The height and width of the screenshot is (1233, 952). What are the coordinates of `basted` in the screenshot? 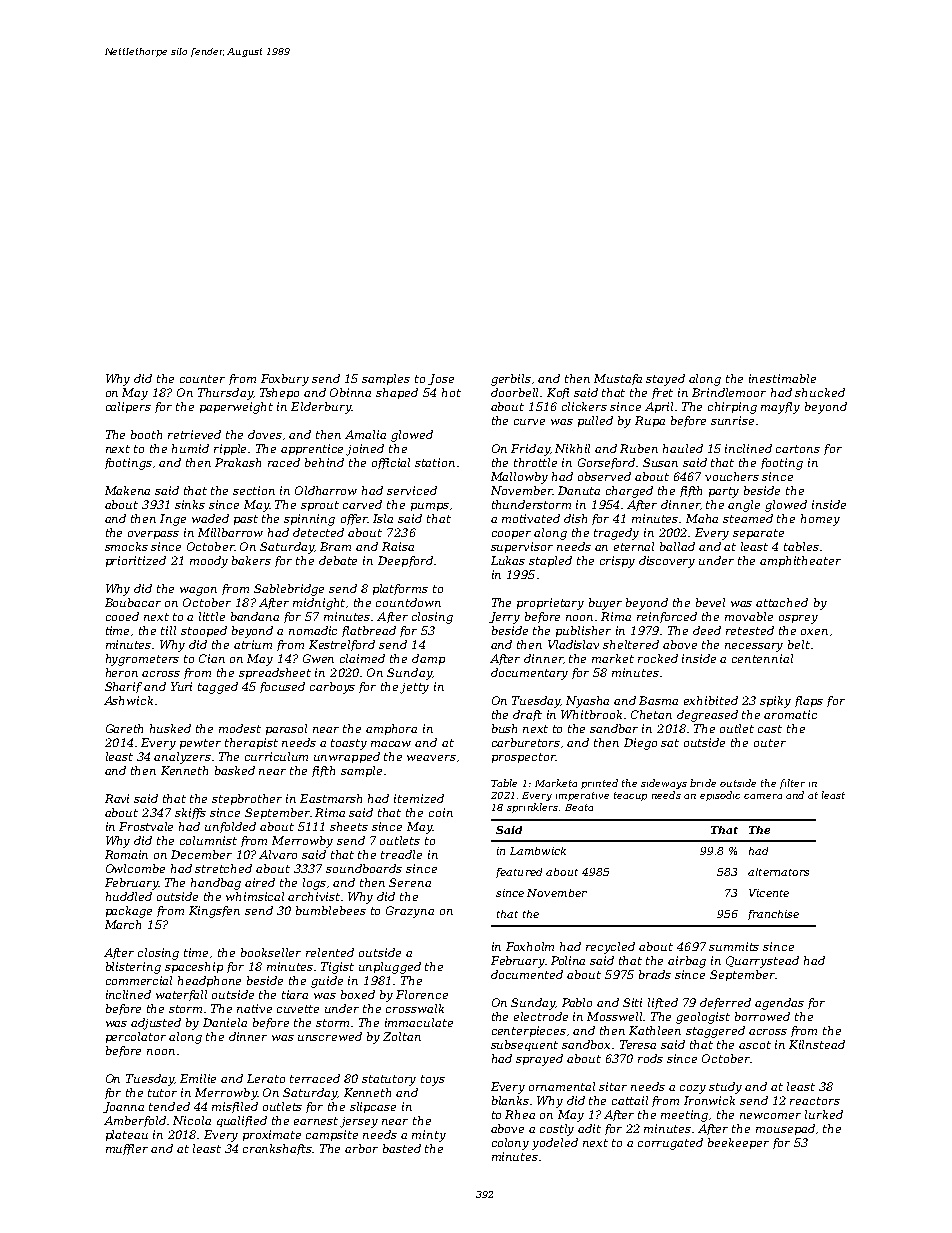 It's located at (402, 1148).
